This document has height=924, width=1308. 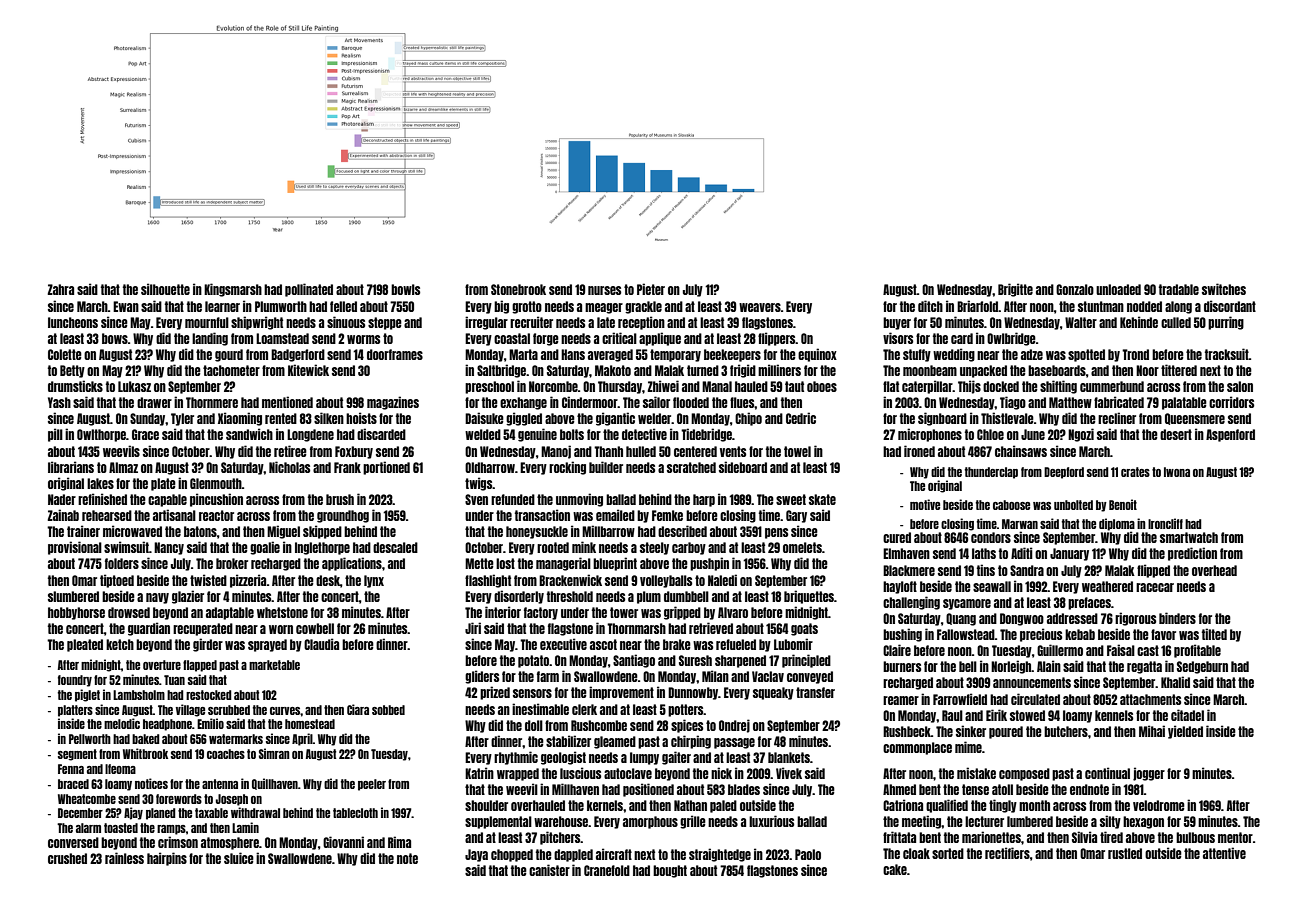 What do you see at coordinates (801, 418) in the document?
I see `Cedric` at bounding box center [801, 418].
